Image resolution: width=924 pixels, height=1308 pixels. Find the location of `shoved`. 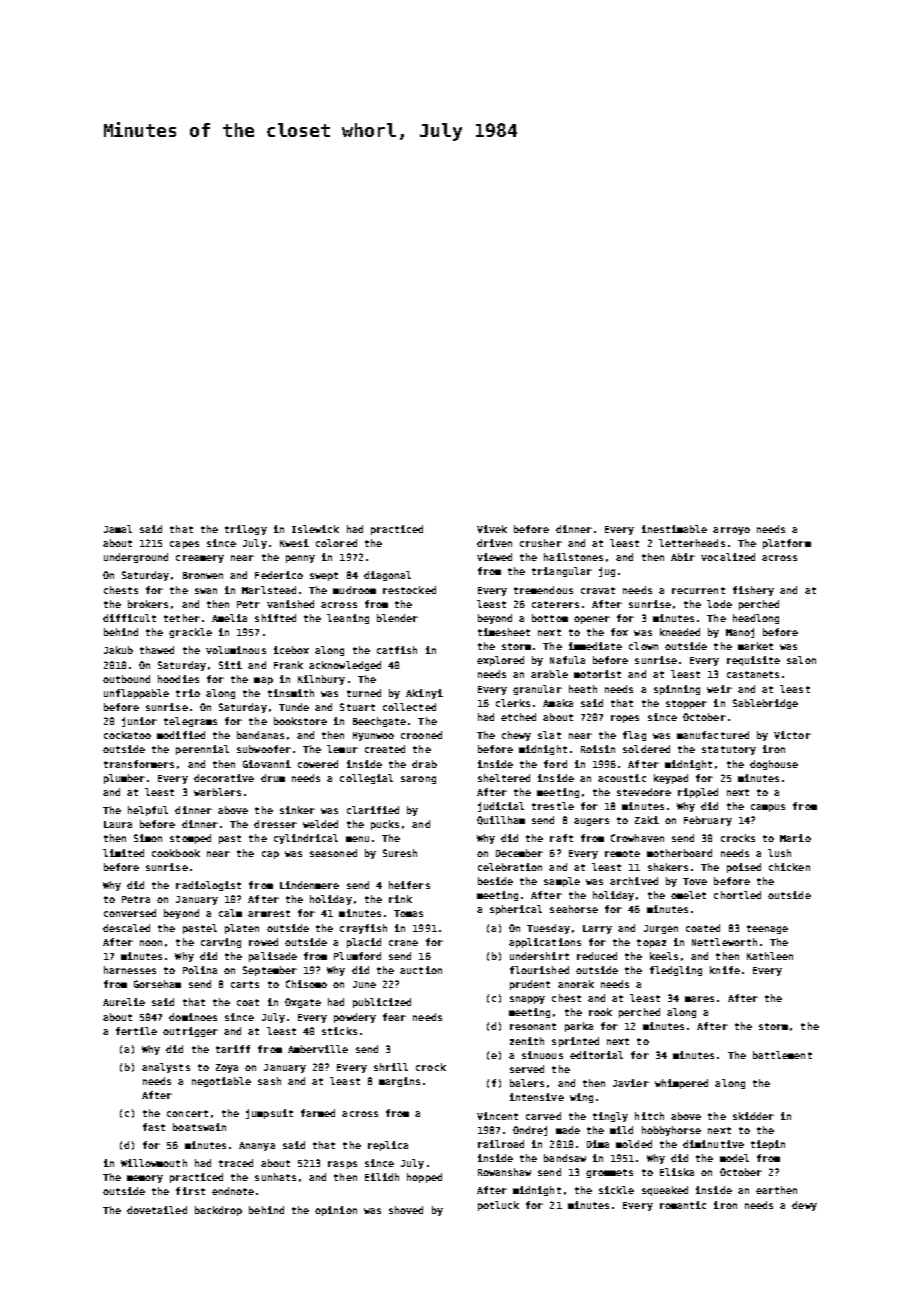

shoved is located at coordinates (406, 1210).
